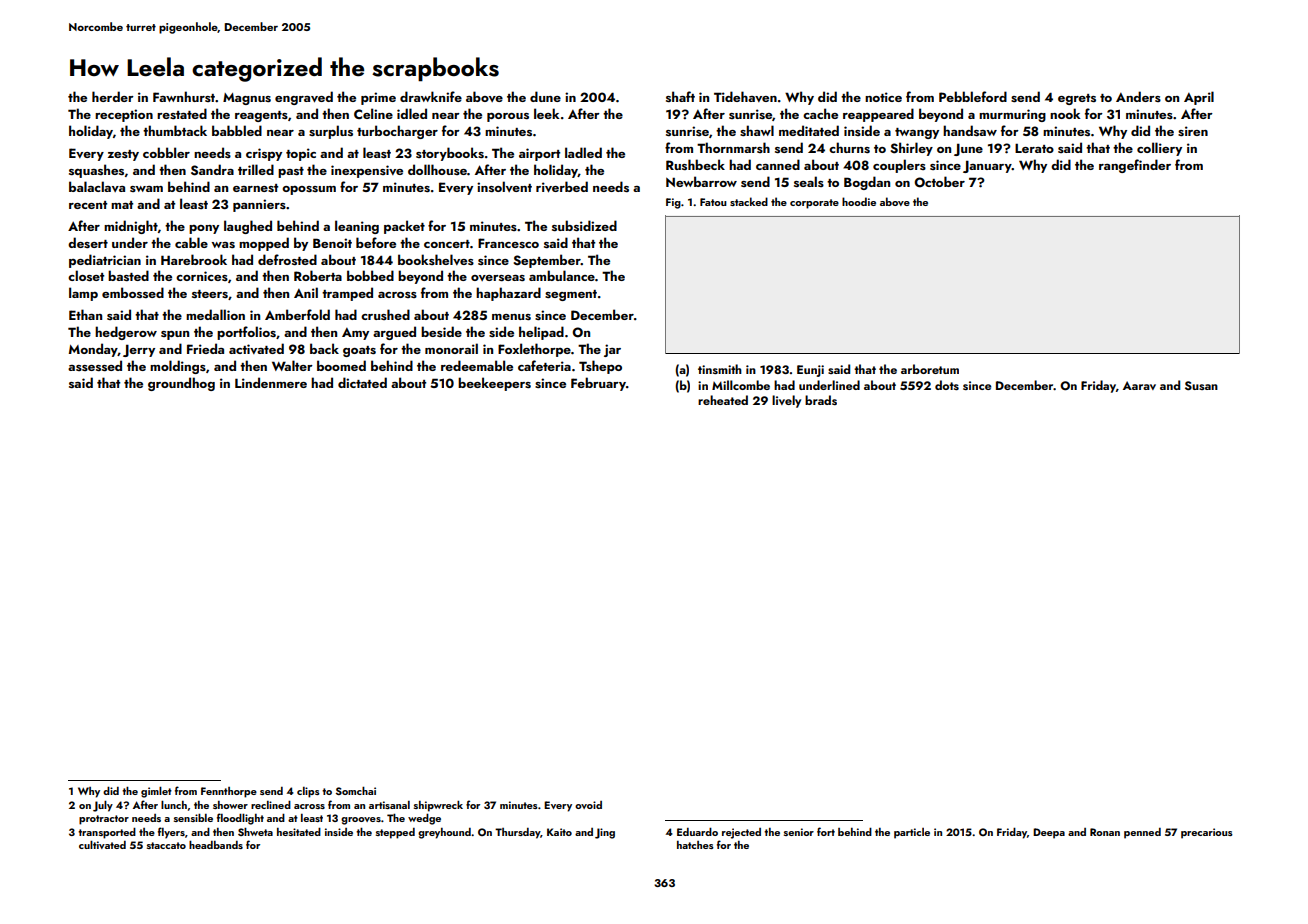  What do you see at coordinates (723, 400) in the image?
I see `reheated` at bounding box center [723, 400].
